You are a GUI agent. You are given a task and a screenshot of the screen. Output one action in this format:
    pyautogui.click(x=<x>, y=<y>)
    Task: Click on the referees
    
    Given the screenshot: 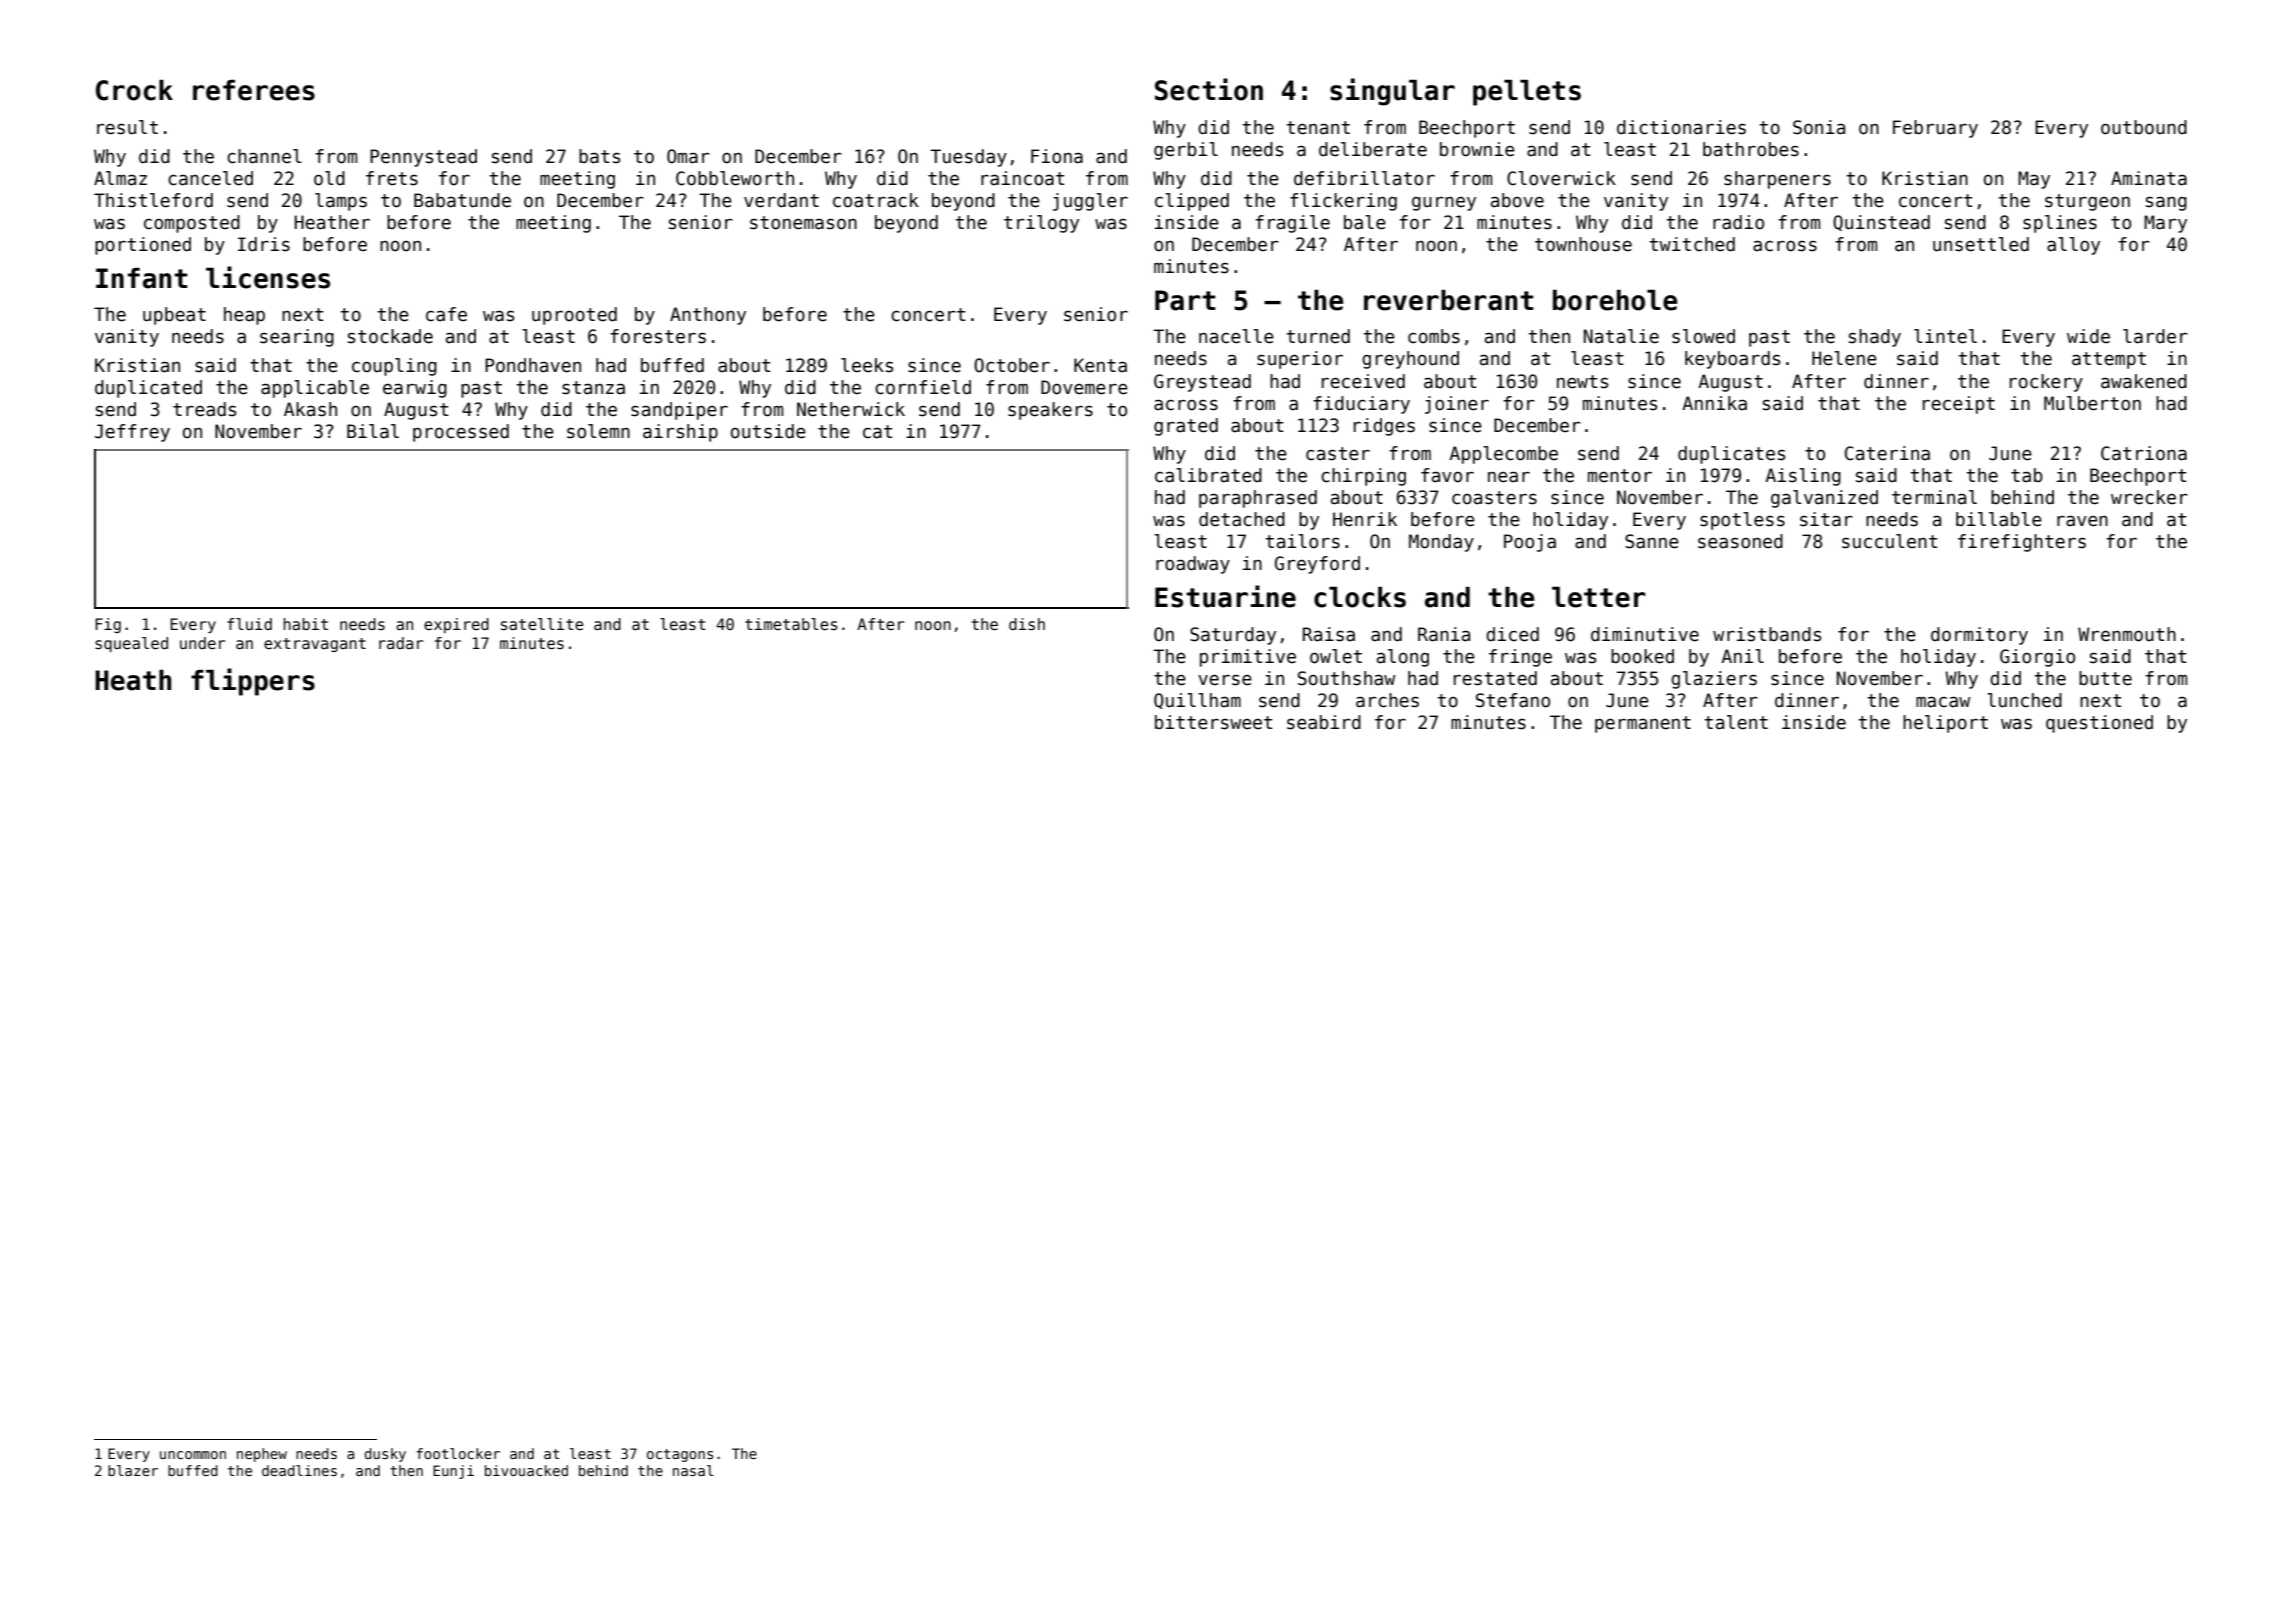 What is the action you would take?
    pyautogui.click(x=254, y=90)
